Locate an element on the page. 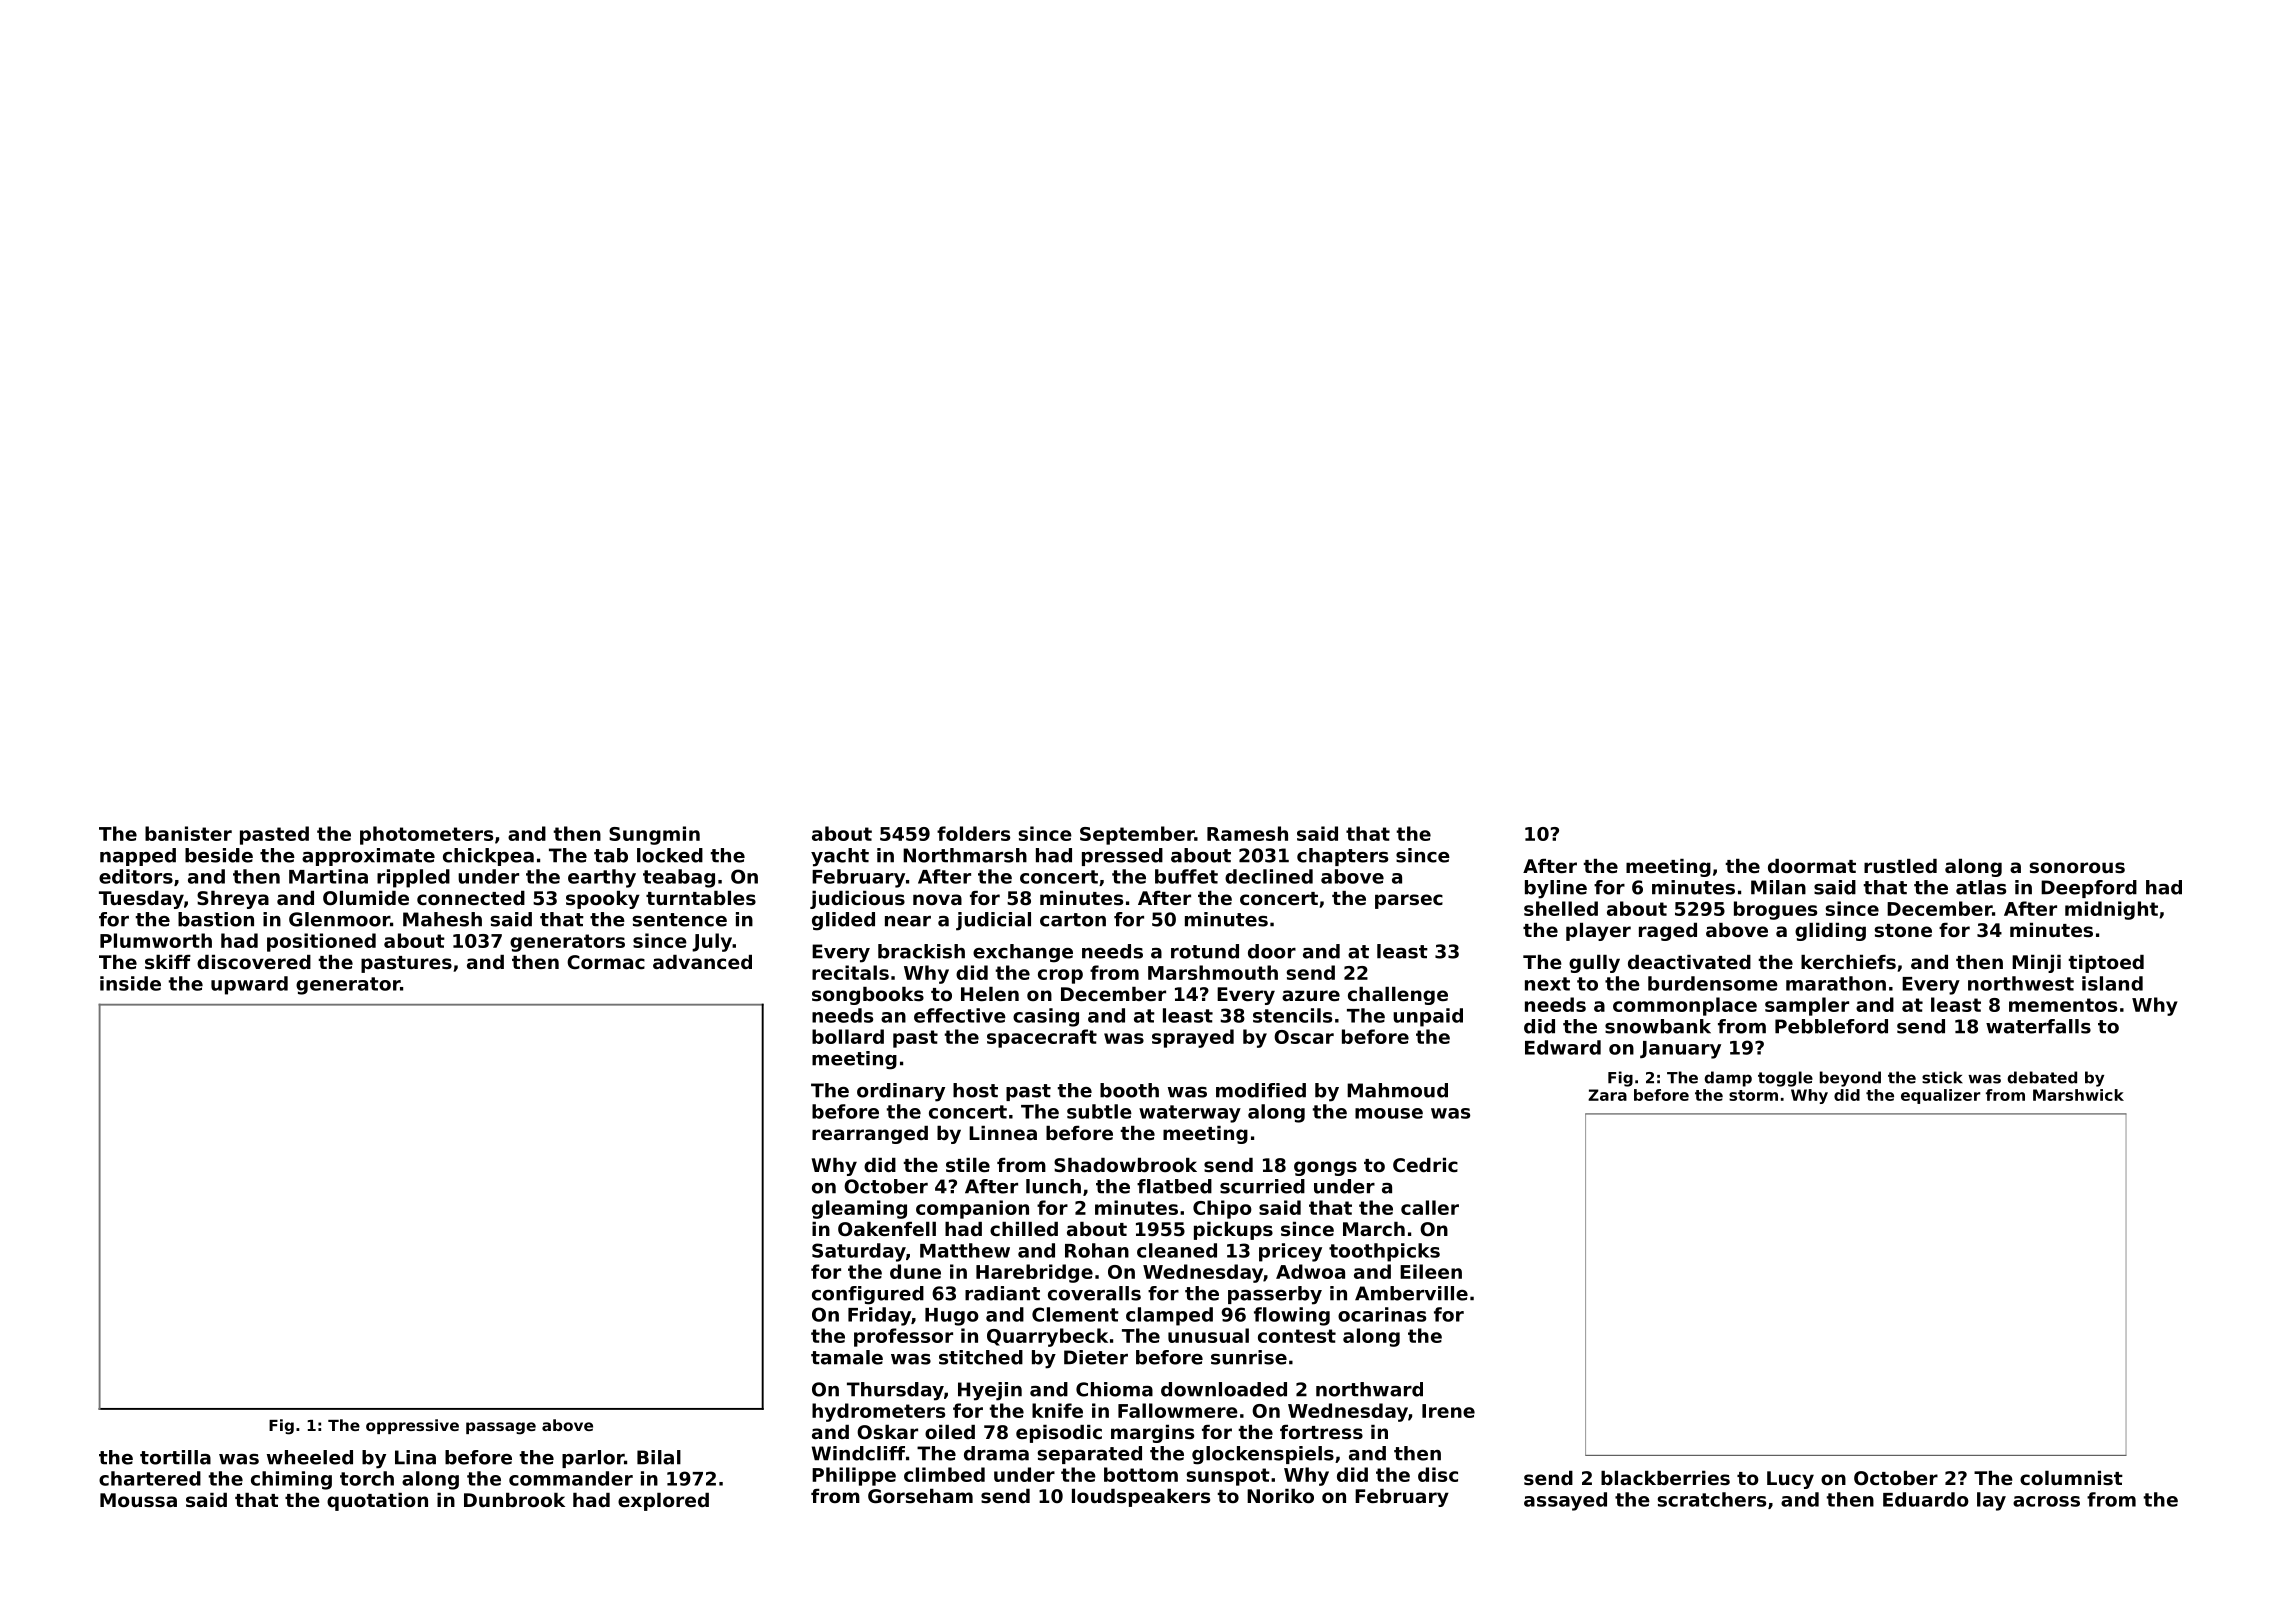  subtle is located at coordinates (1099, 1111).
